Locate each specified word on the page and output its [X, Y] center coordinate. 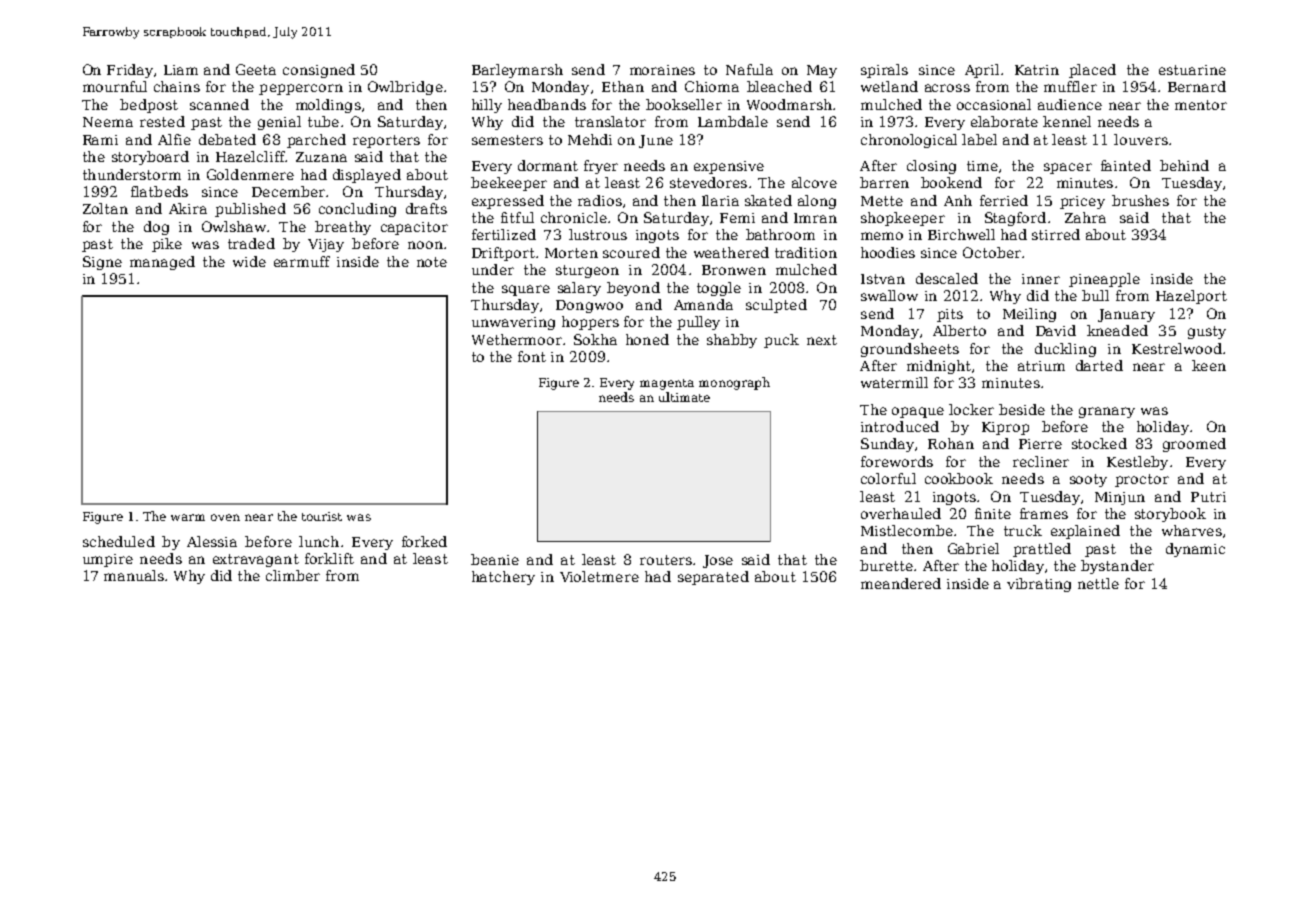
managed [162, 263]
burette [886, 565]
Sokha [595, 339]
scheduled [119, 541]
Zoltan [105, 208]
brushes [1140, 200]
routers [666, 560]
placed [1092, 71]
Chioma [712, 86]
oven [225, 517]
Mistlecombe [907, 530]
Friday [130, 71]
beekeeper [509, 184]
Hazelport [1191, 297]
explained [1085, 532]
